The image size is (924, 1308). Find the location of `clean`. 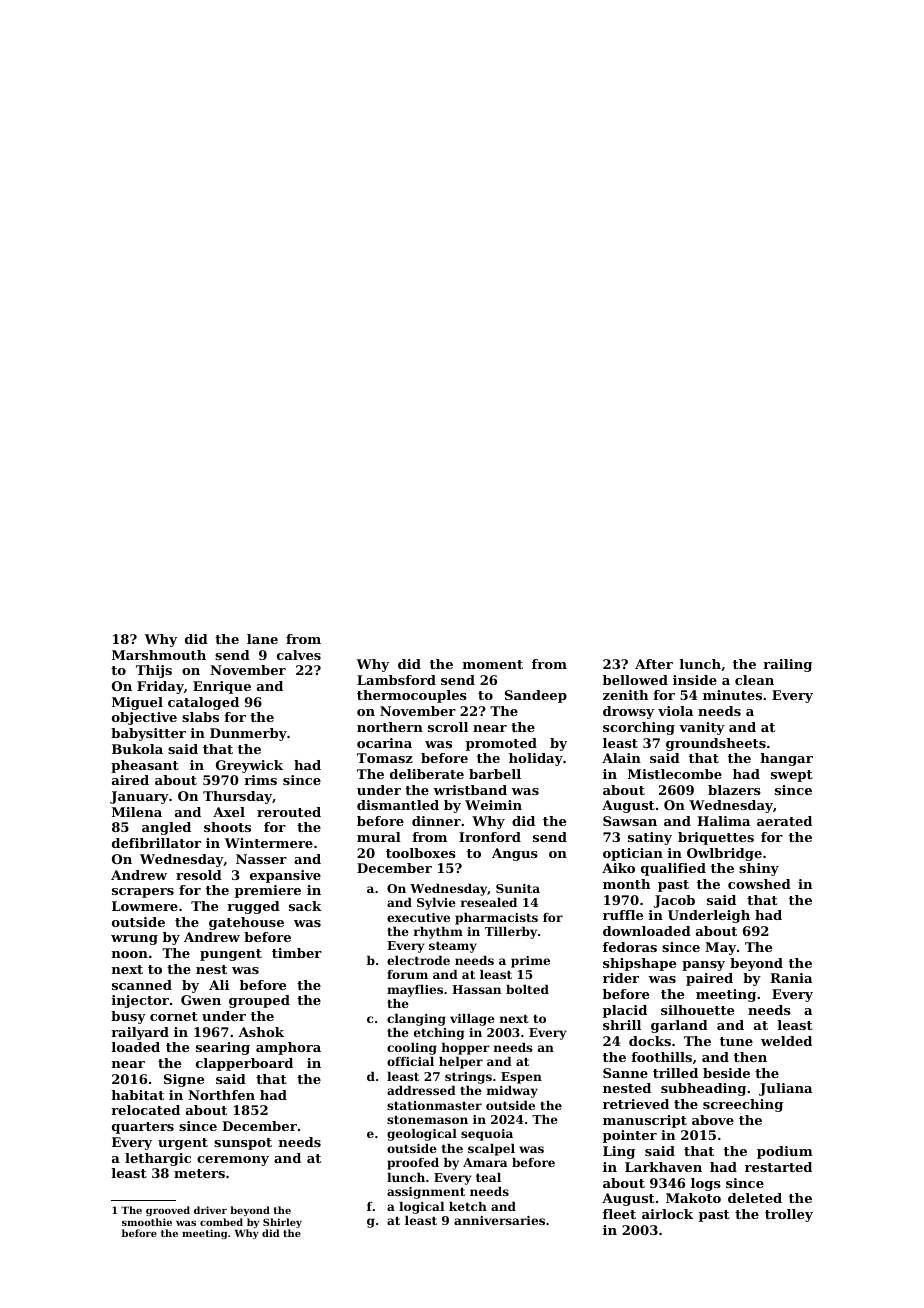

clean is located at coordinates (754, 680).
